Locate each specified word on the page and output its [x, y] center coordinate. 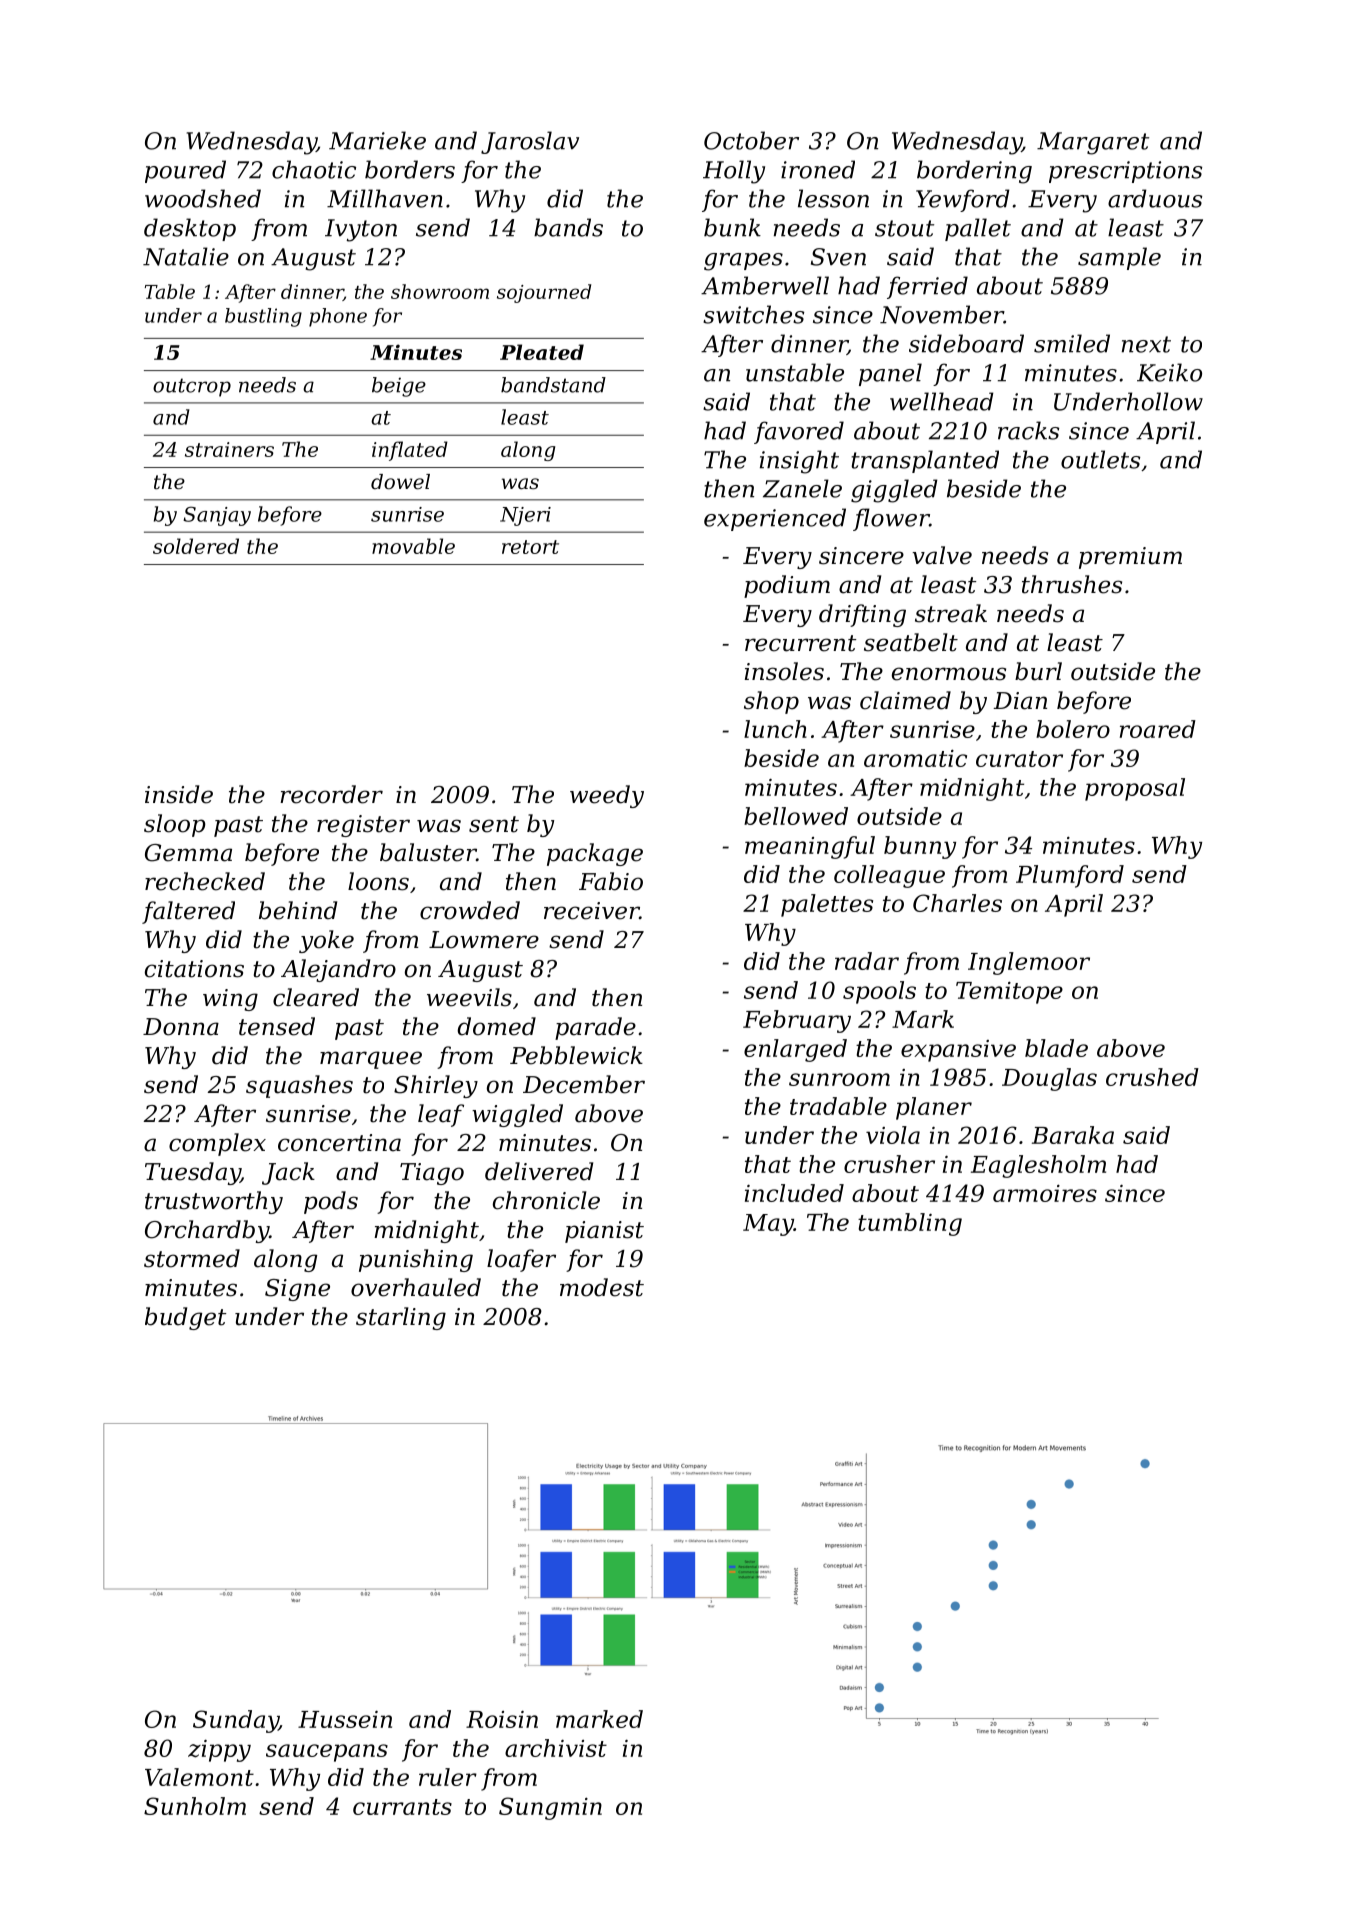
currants [402, 1807]
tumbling [910, 1224]
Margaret [1093, 143]
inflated [410, 451]
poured [185, 171]
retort [530, 547]
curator [1019, 759]
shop [771, 702]
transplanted [925, 461]
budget [185, 1318]
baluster [428, 852]
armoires [1045, 1193]
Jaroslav [530, 142]
